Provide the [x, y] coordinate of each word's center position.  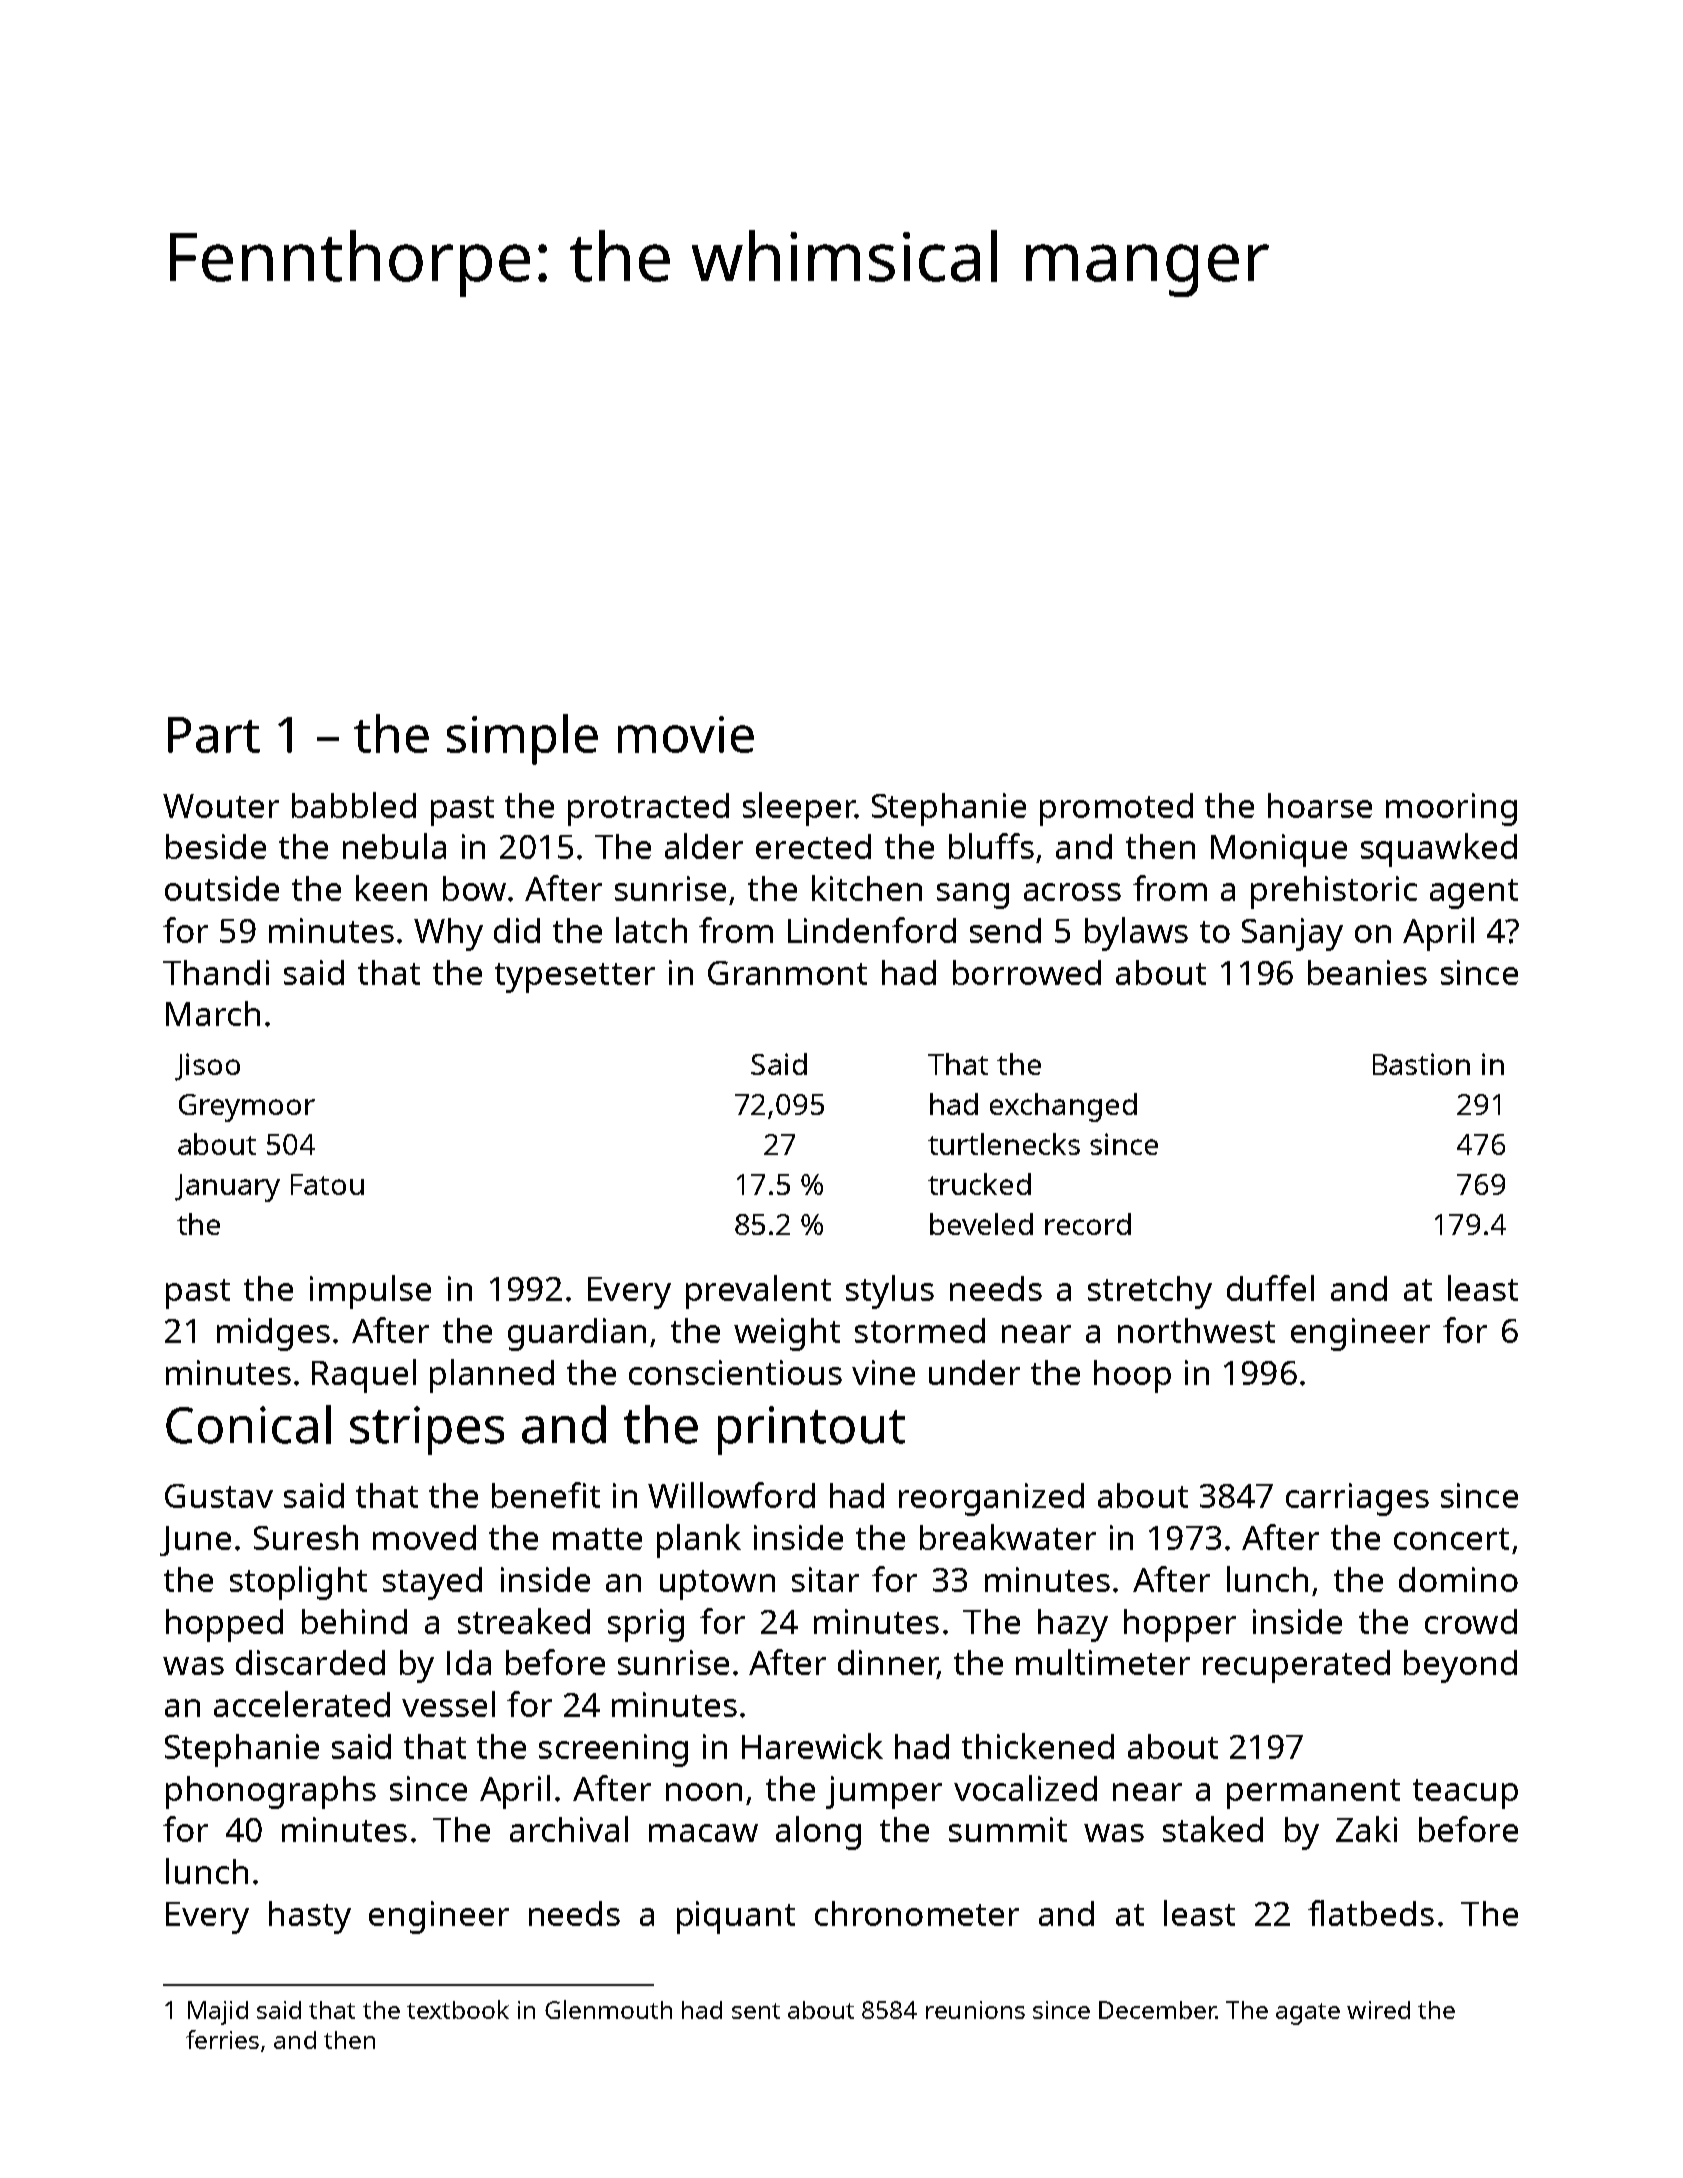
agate [1308, 2014]
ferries [222, 2039]
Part [214, 735]
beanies [1367, 972]
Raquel [364, 1376]
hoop [1132, 1376]
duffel [1270, 1288]
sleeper [799, 809]
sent [756, 2011]
